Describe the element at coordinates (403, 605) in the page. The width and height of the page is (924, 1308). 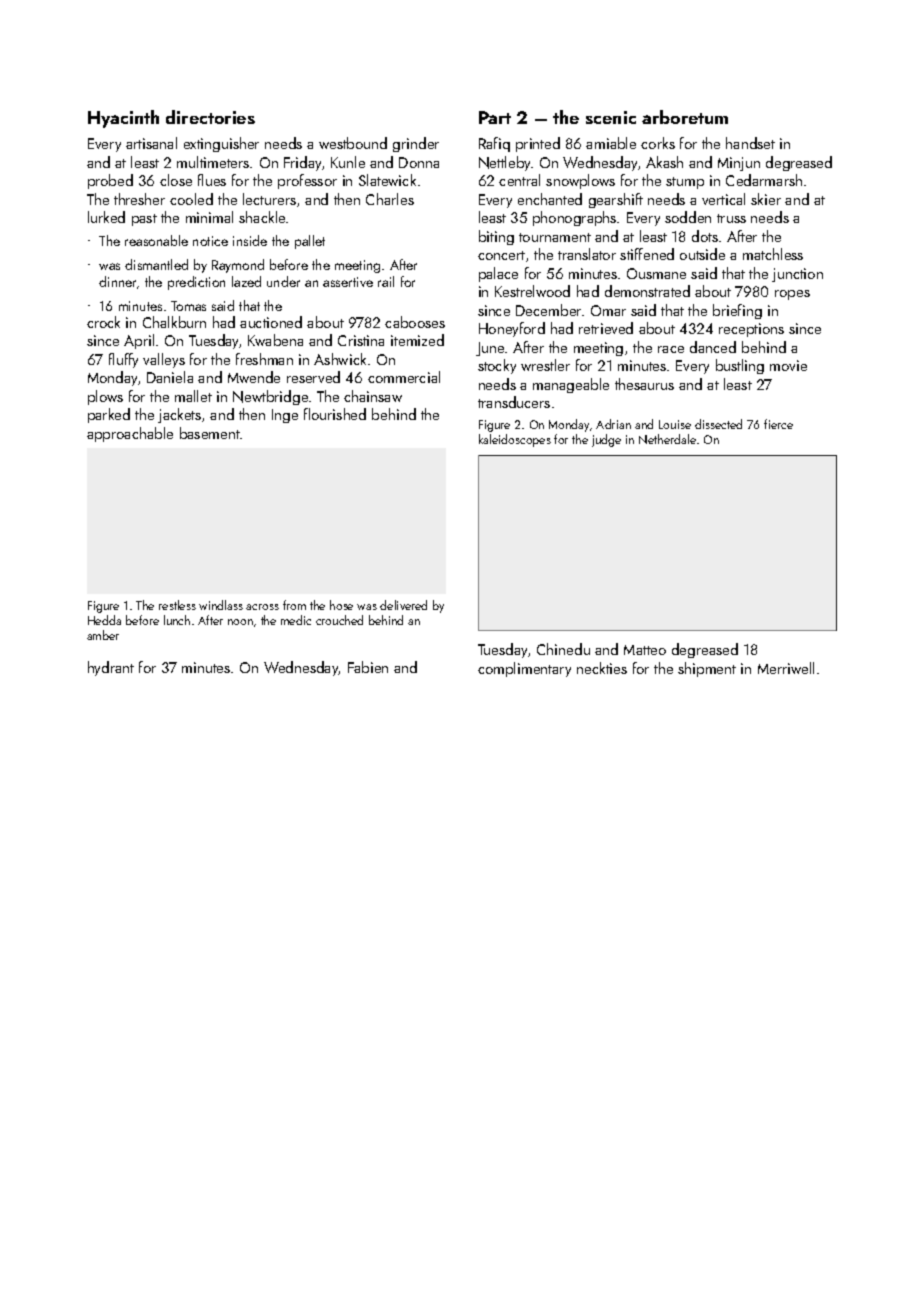
I see `delivered` at that location.
